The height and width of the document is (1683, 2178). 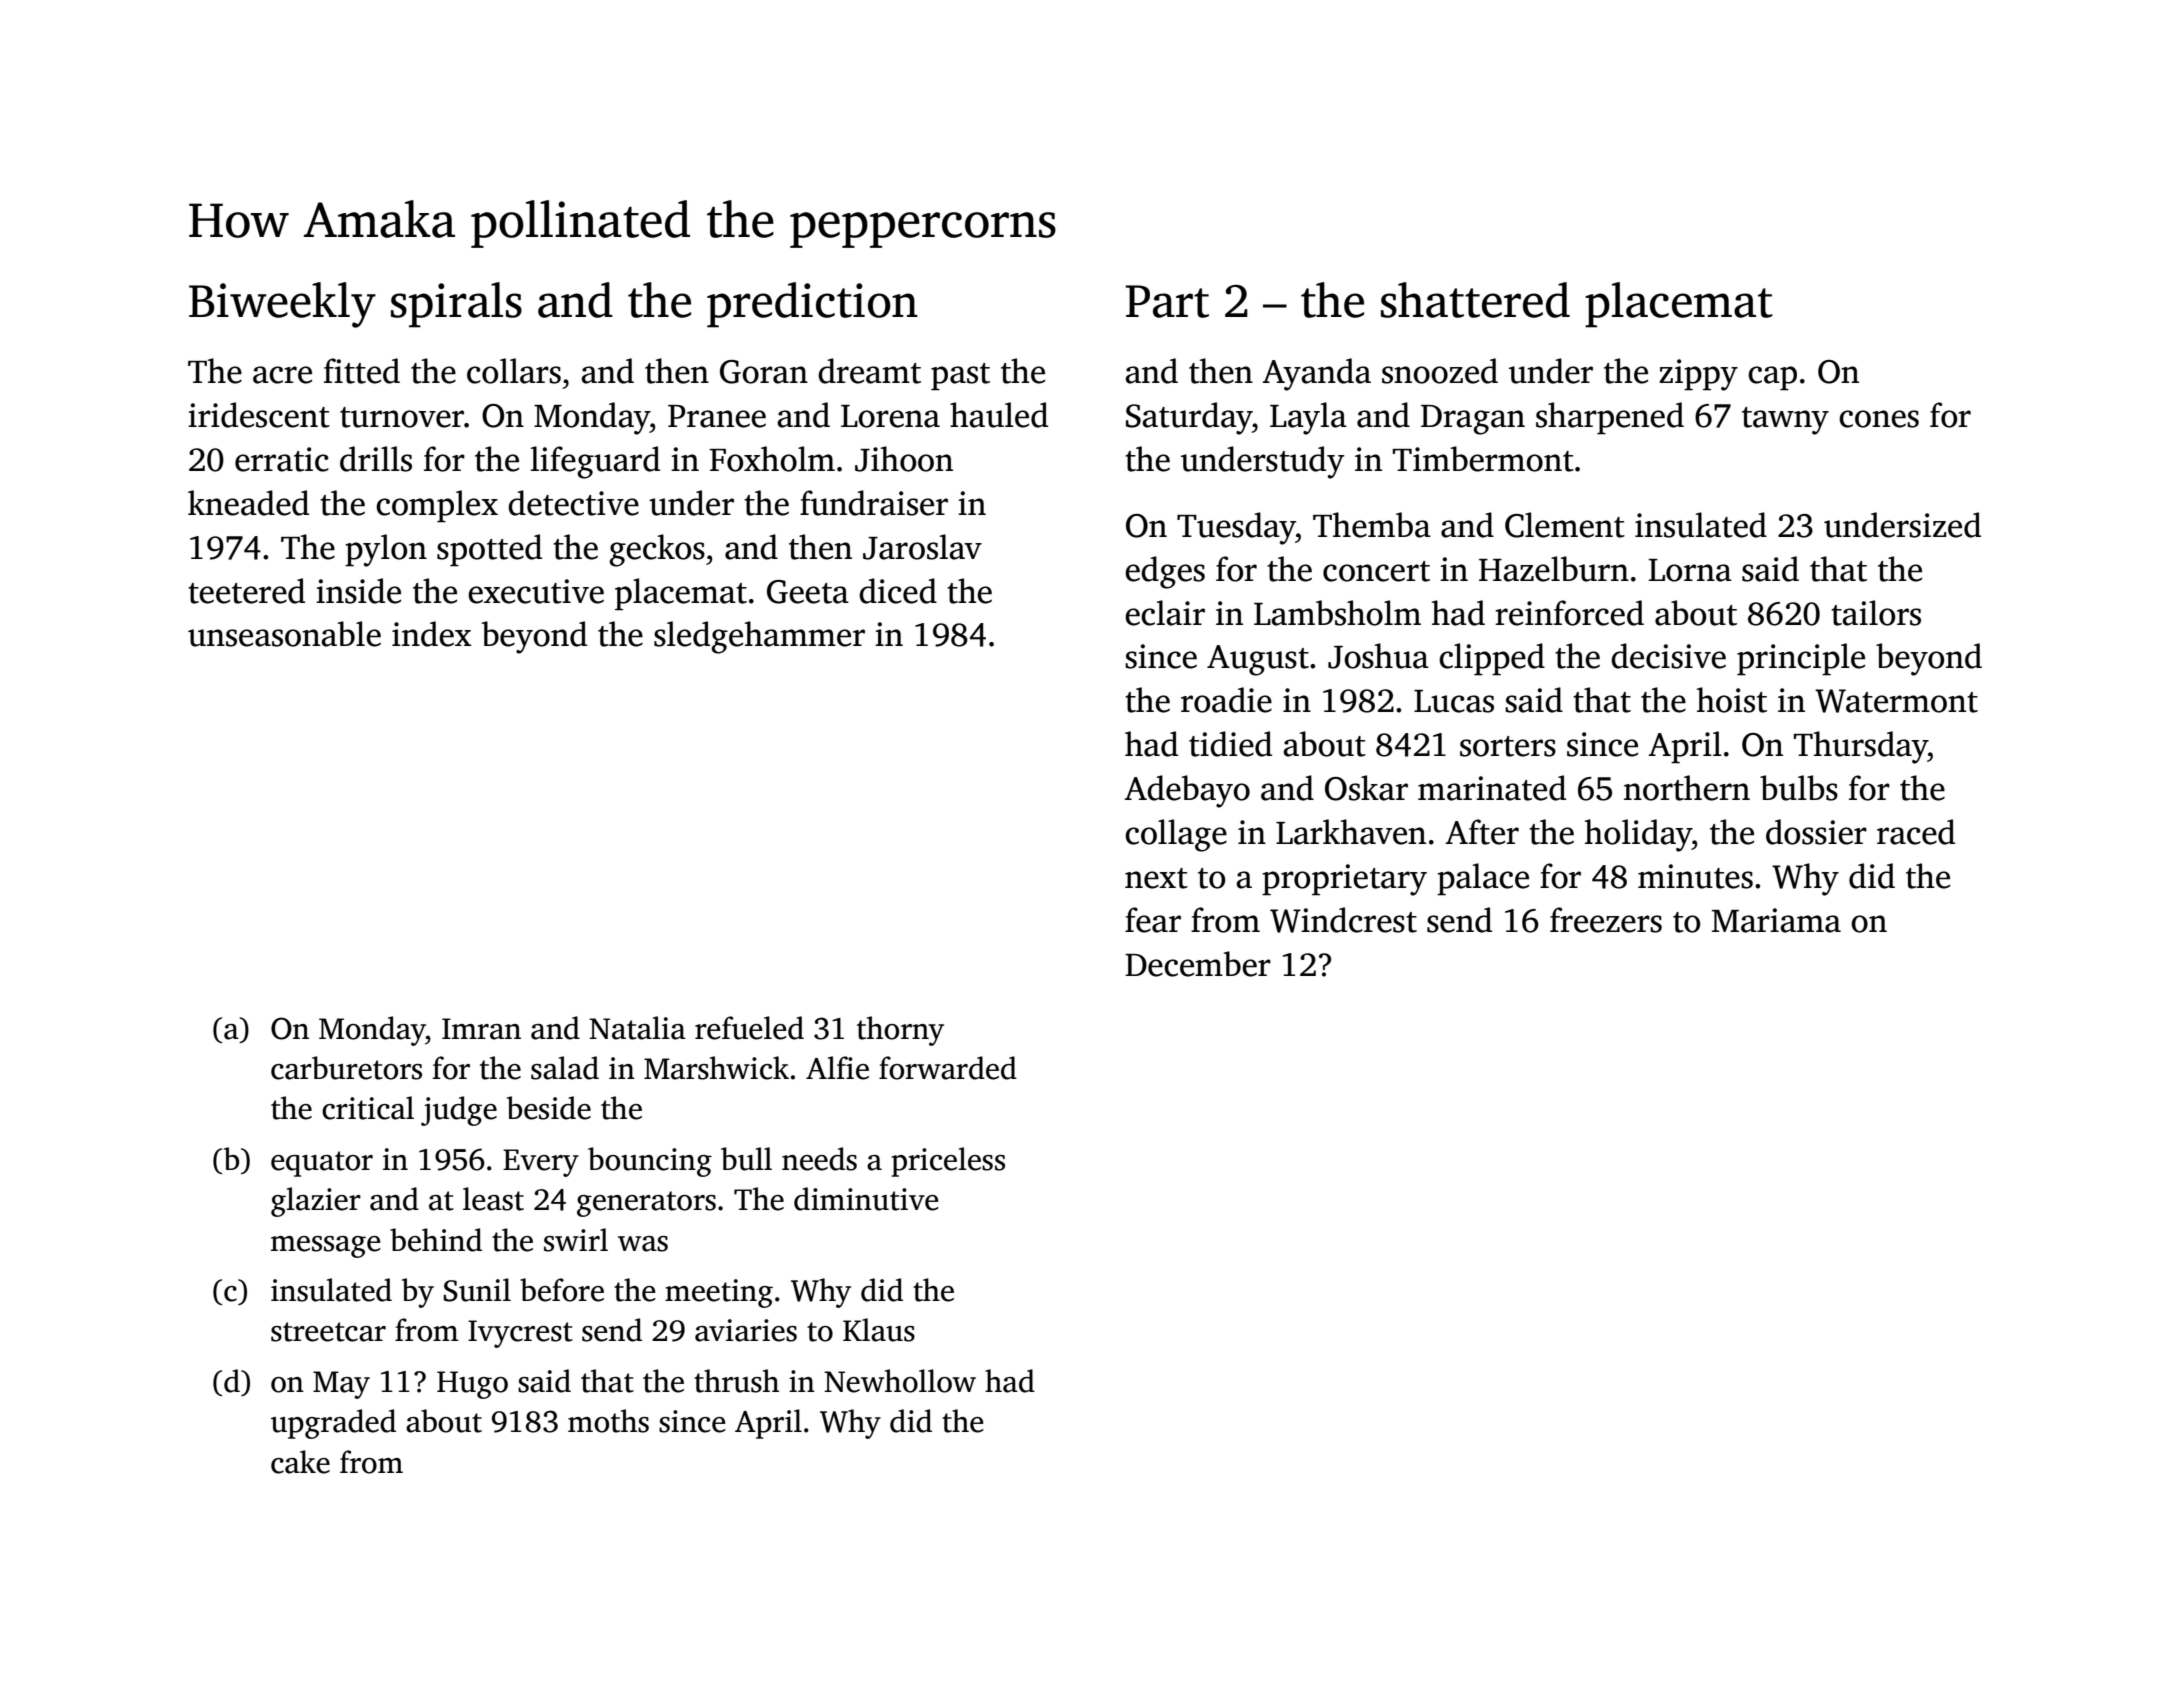 What do you see at coordinates (481, 1029) in the document?
I see `Imran` at bounding box center [481, 1029].
